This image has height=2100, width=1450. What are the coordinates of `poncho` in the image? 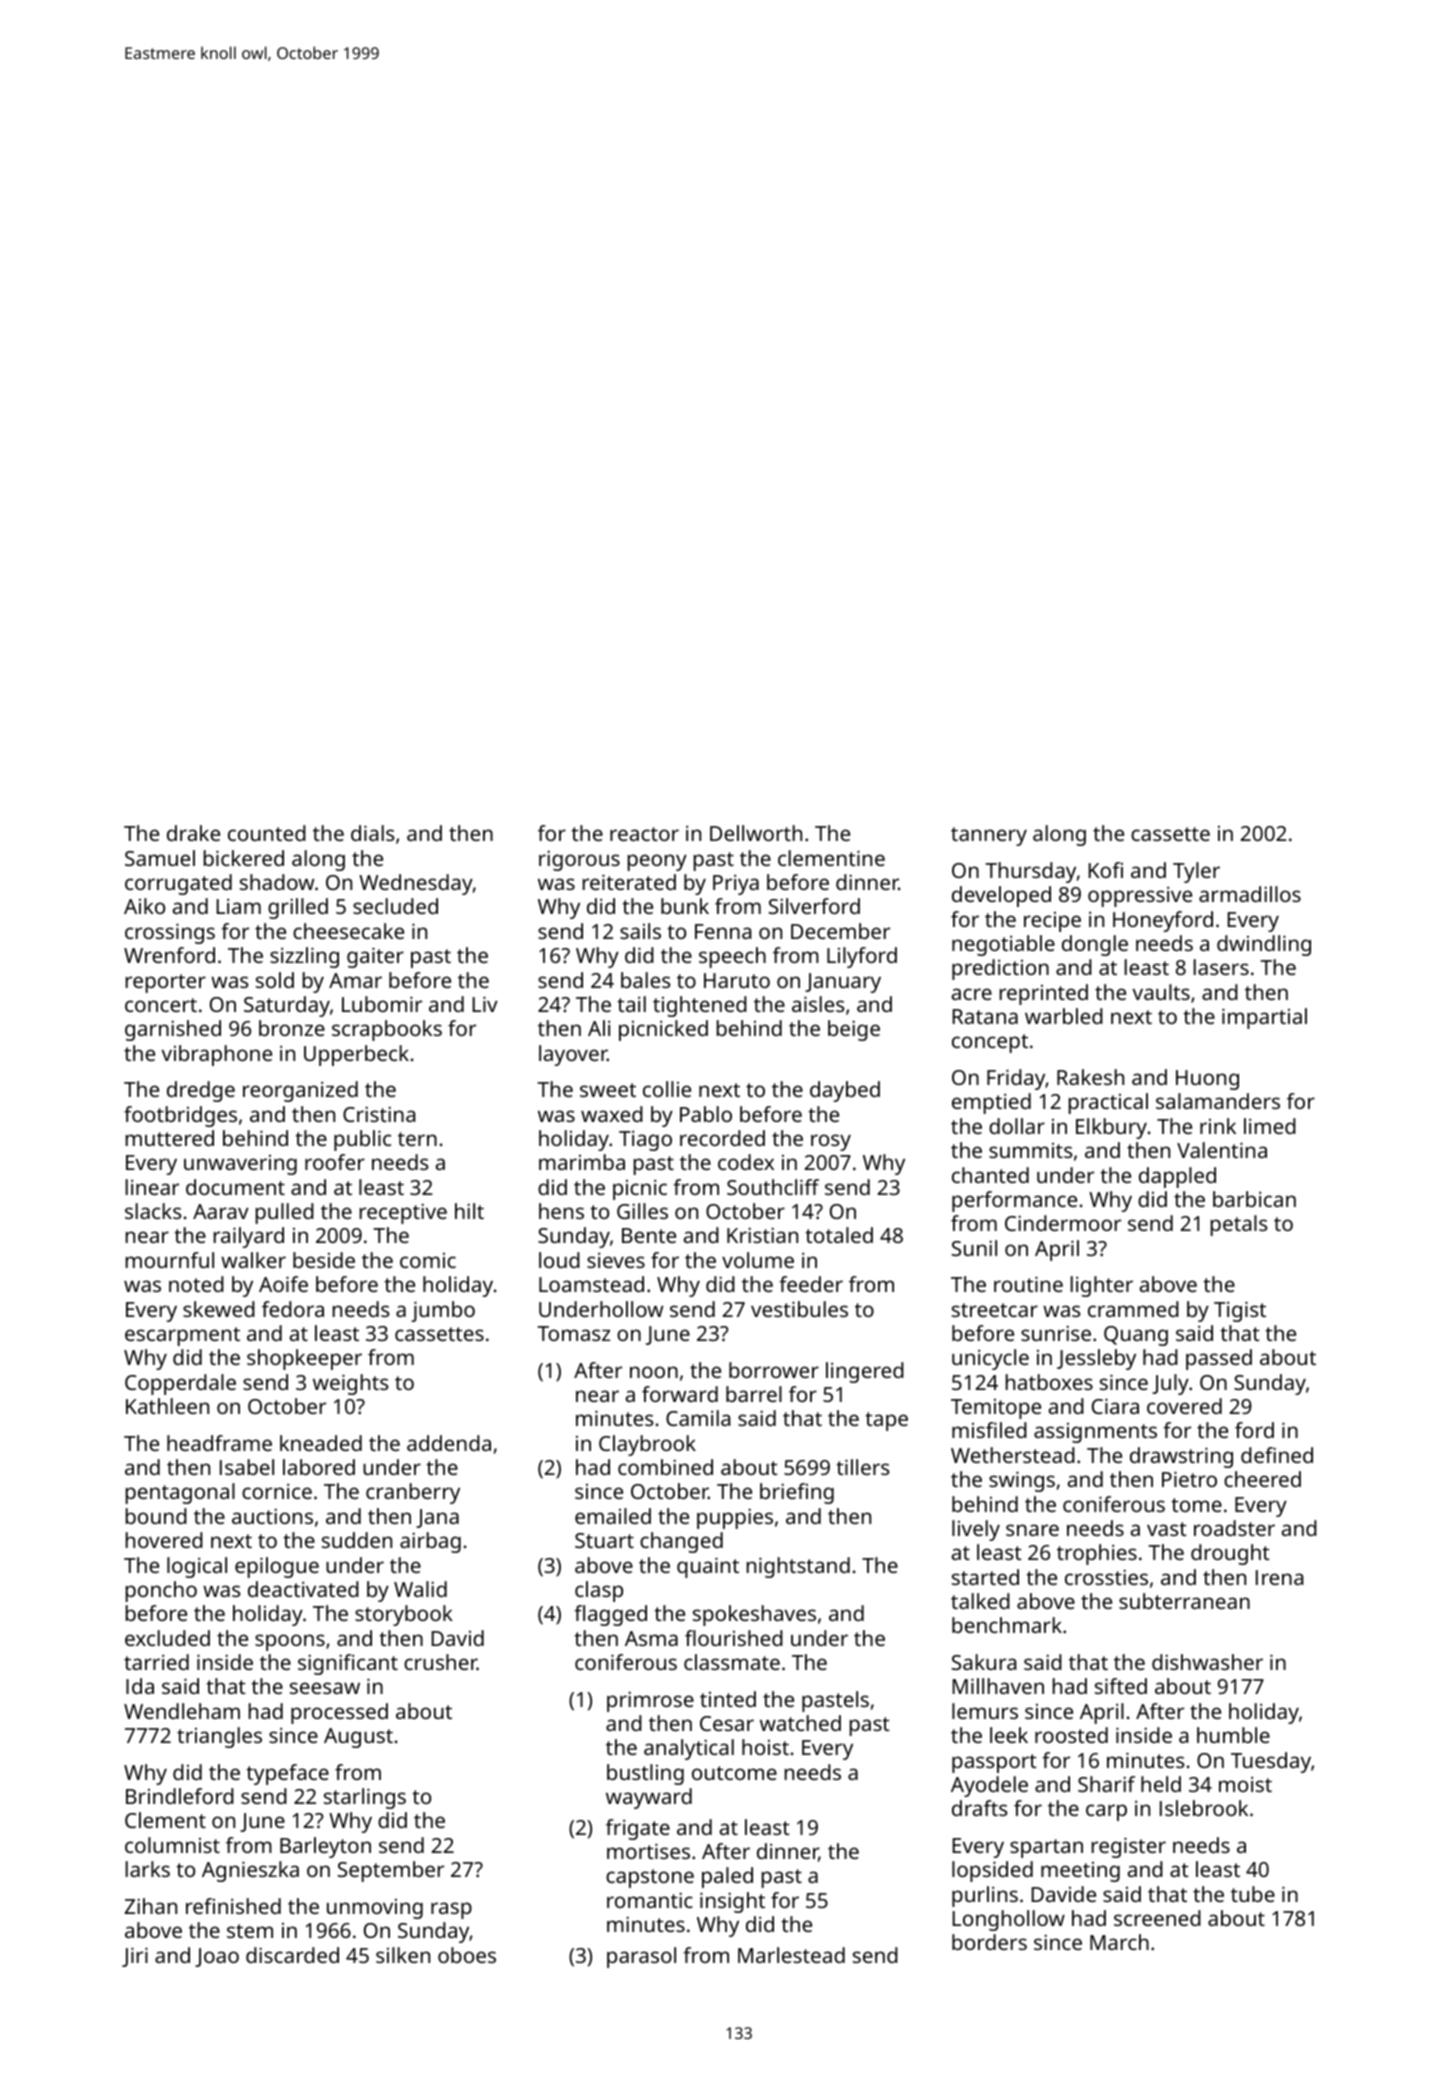 It's located at (161, 1591).
